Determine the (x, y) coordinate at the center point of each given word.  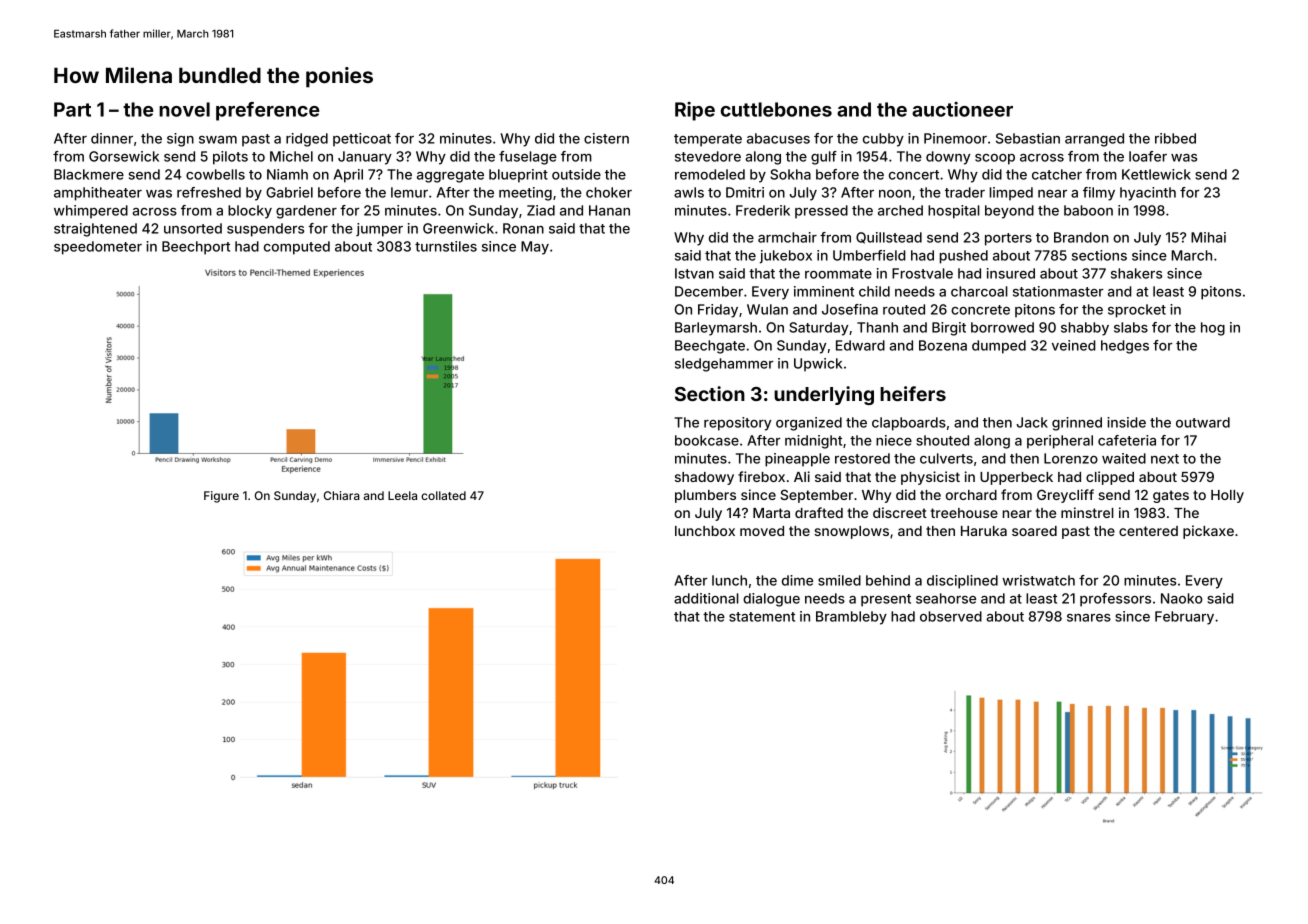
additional (706, 598)
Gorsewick (124, 156)
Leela (402, 495)
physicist (930, 478)
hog (1213, 329)
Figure (221, 497)
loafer (1148, 156)
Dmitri (745, 192)
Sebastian (1028, 138)
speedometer (98, 248)
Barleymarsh (716, 329)
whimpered (91, 212)
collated (443, 495)
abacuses (778, 138)
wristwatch (1038, 580)
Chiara (342, 495)
